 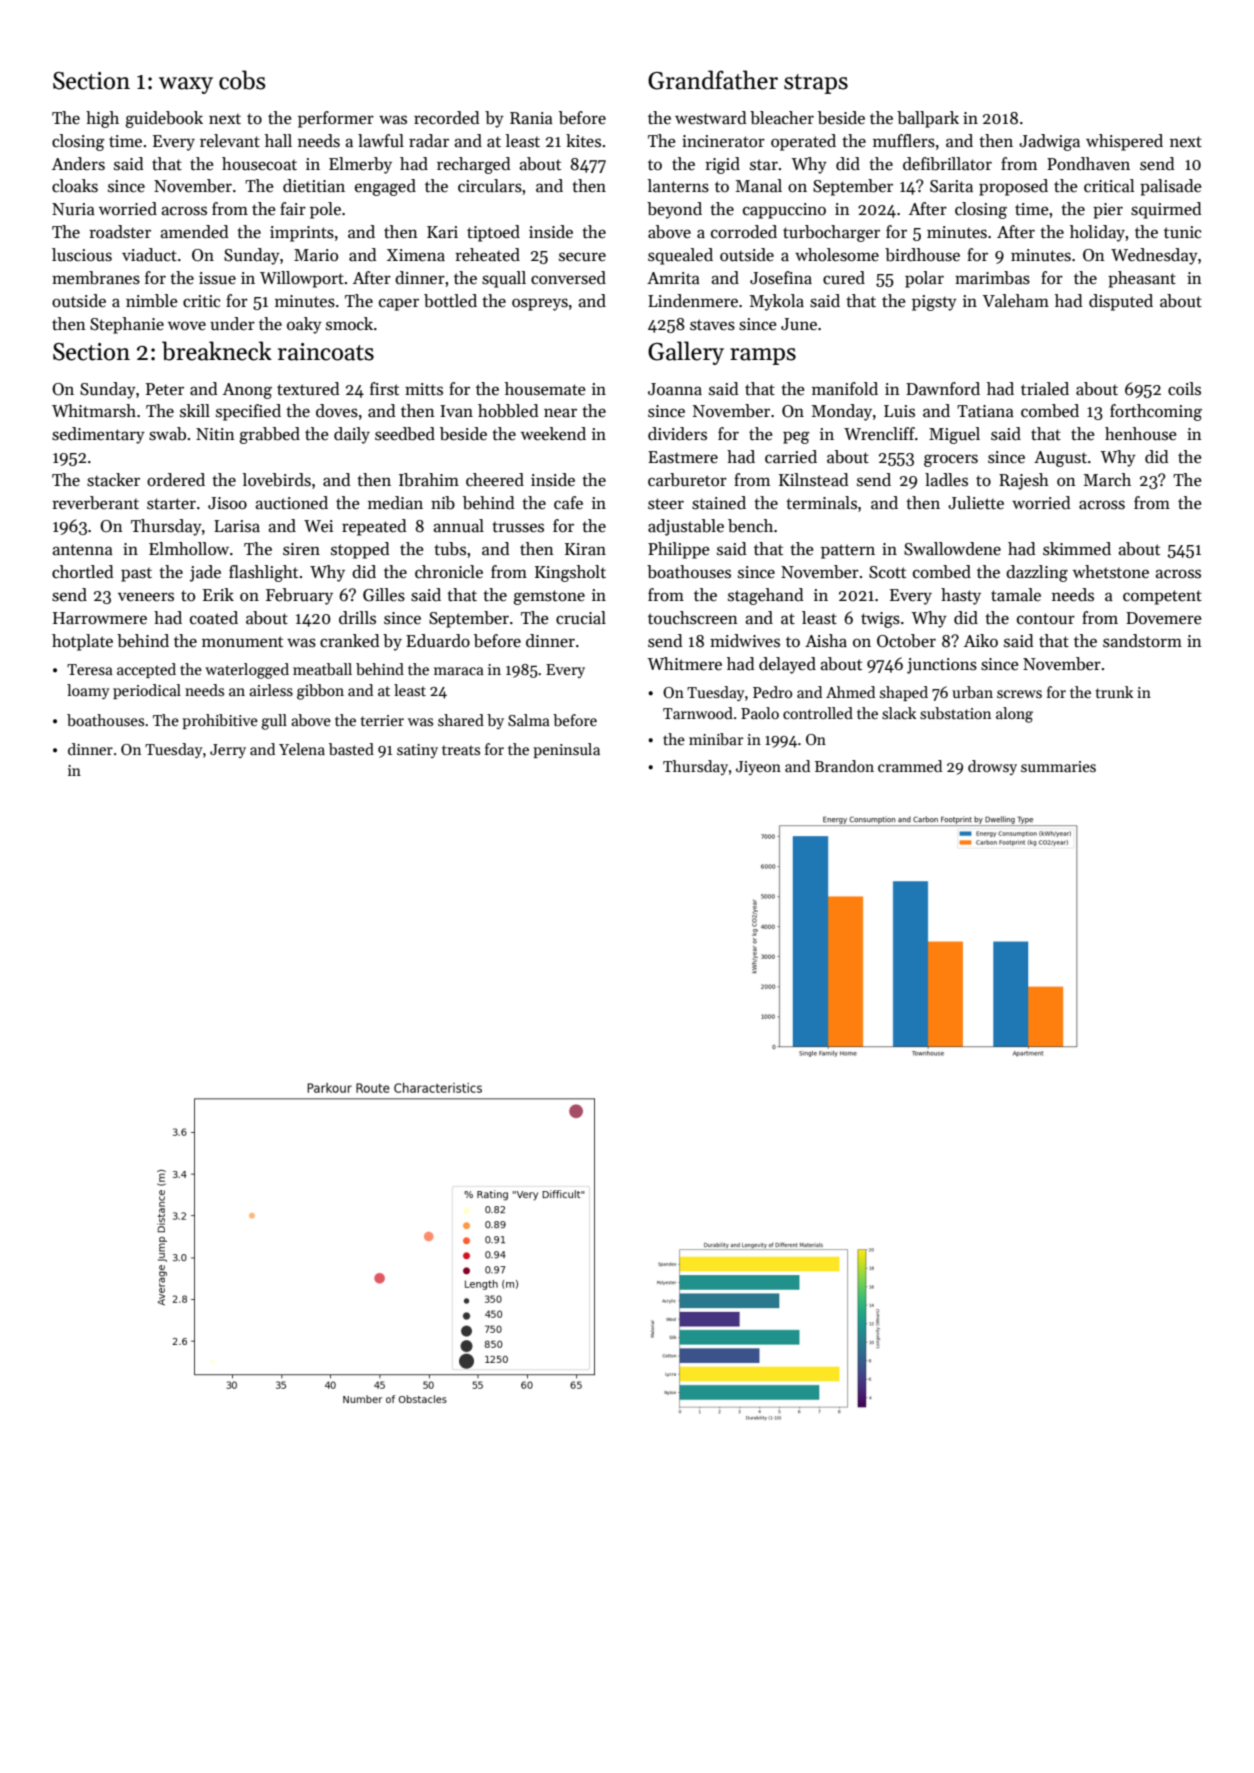 What do you see at coordinates (976, 503) in the screenshot?
I see `Juliette` at bounding box center [976, 503].
